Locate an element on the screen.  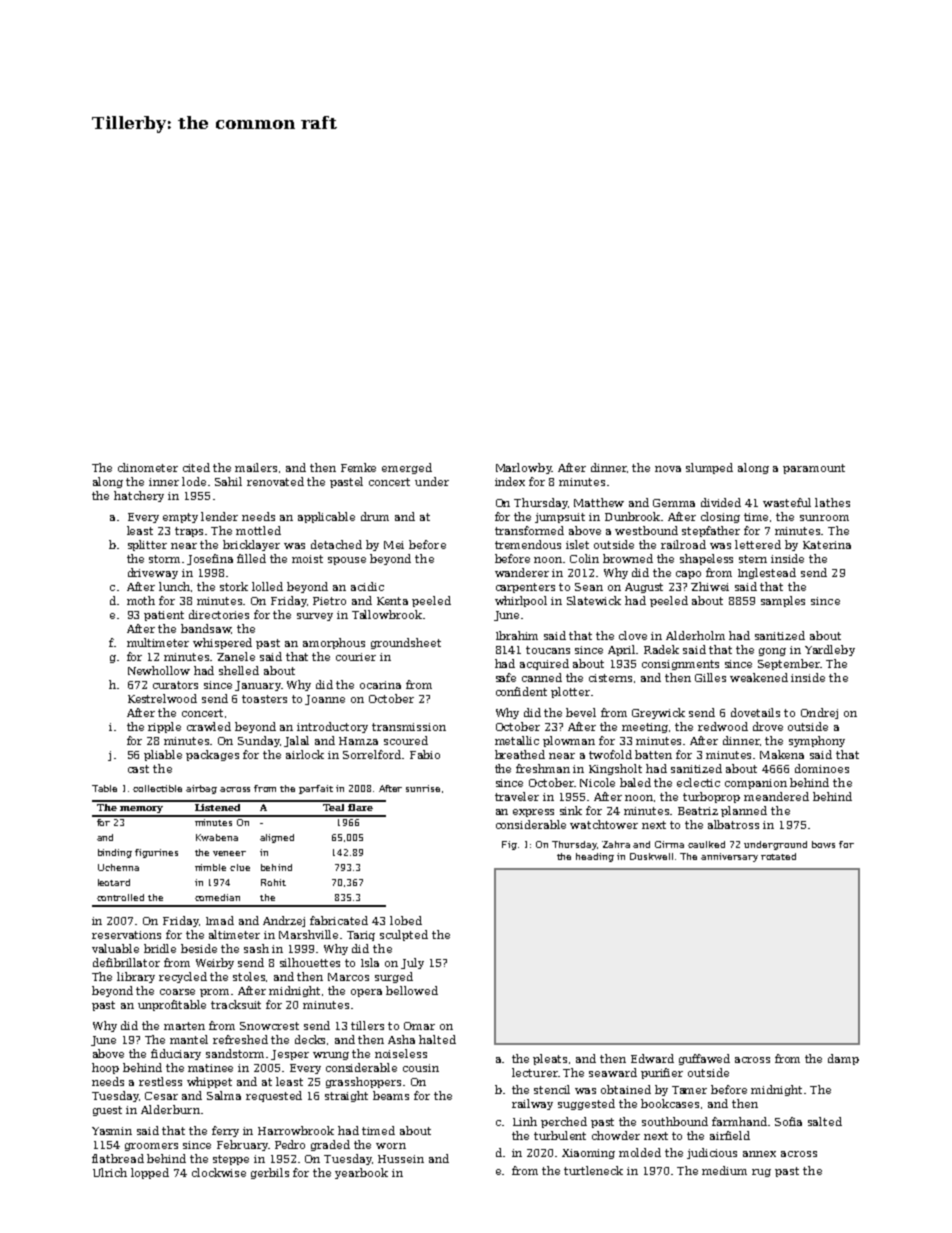
bevel is located at coordinates (581, 712).
